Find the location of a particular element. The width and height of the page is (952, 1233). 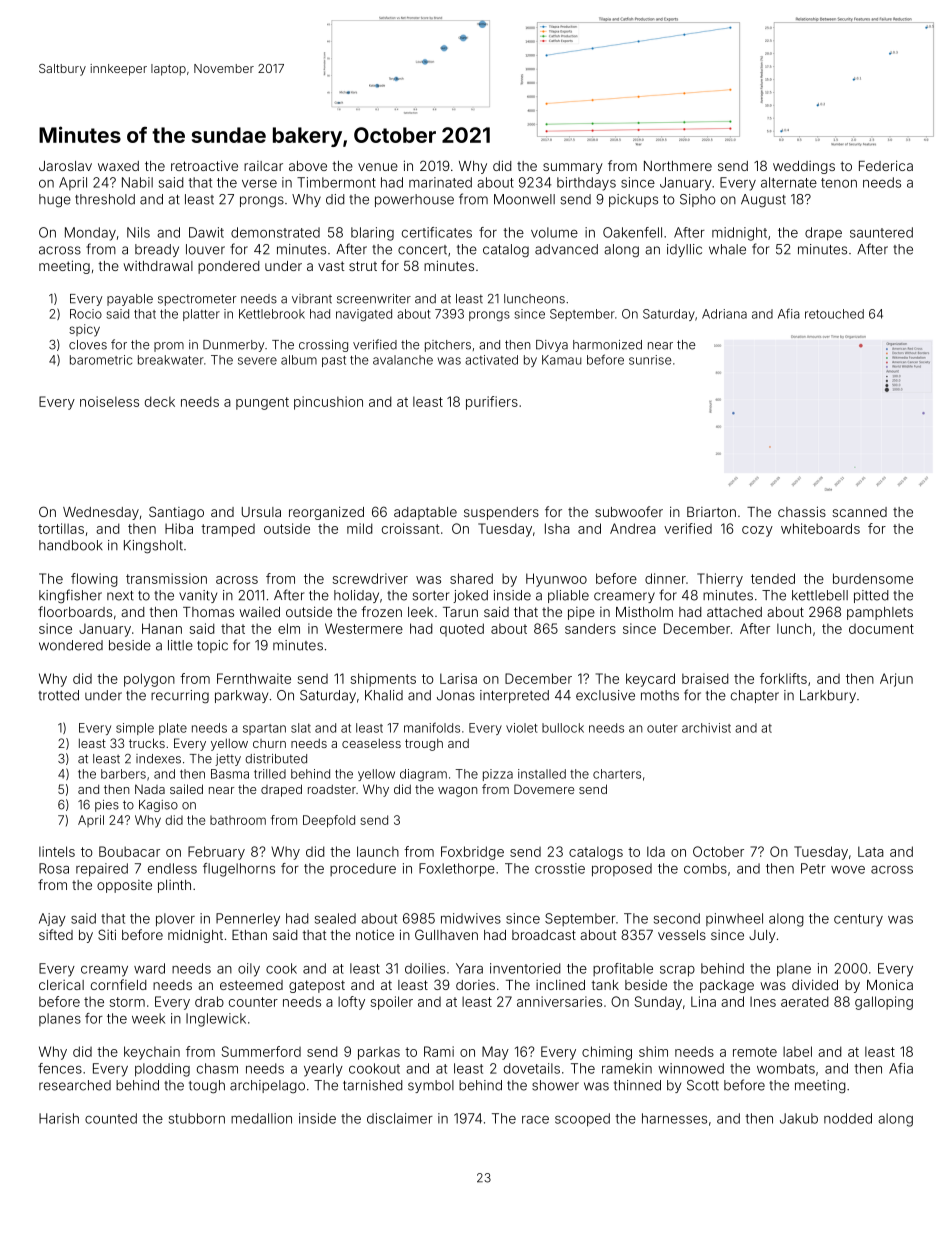

combs is located at coordinates (705, 868).
